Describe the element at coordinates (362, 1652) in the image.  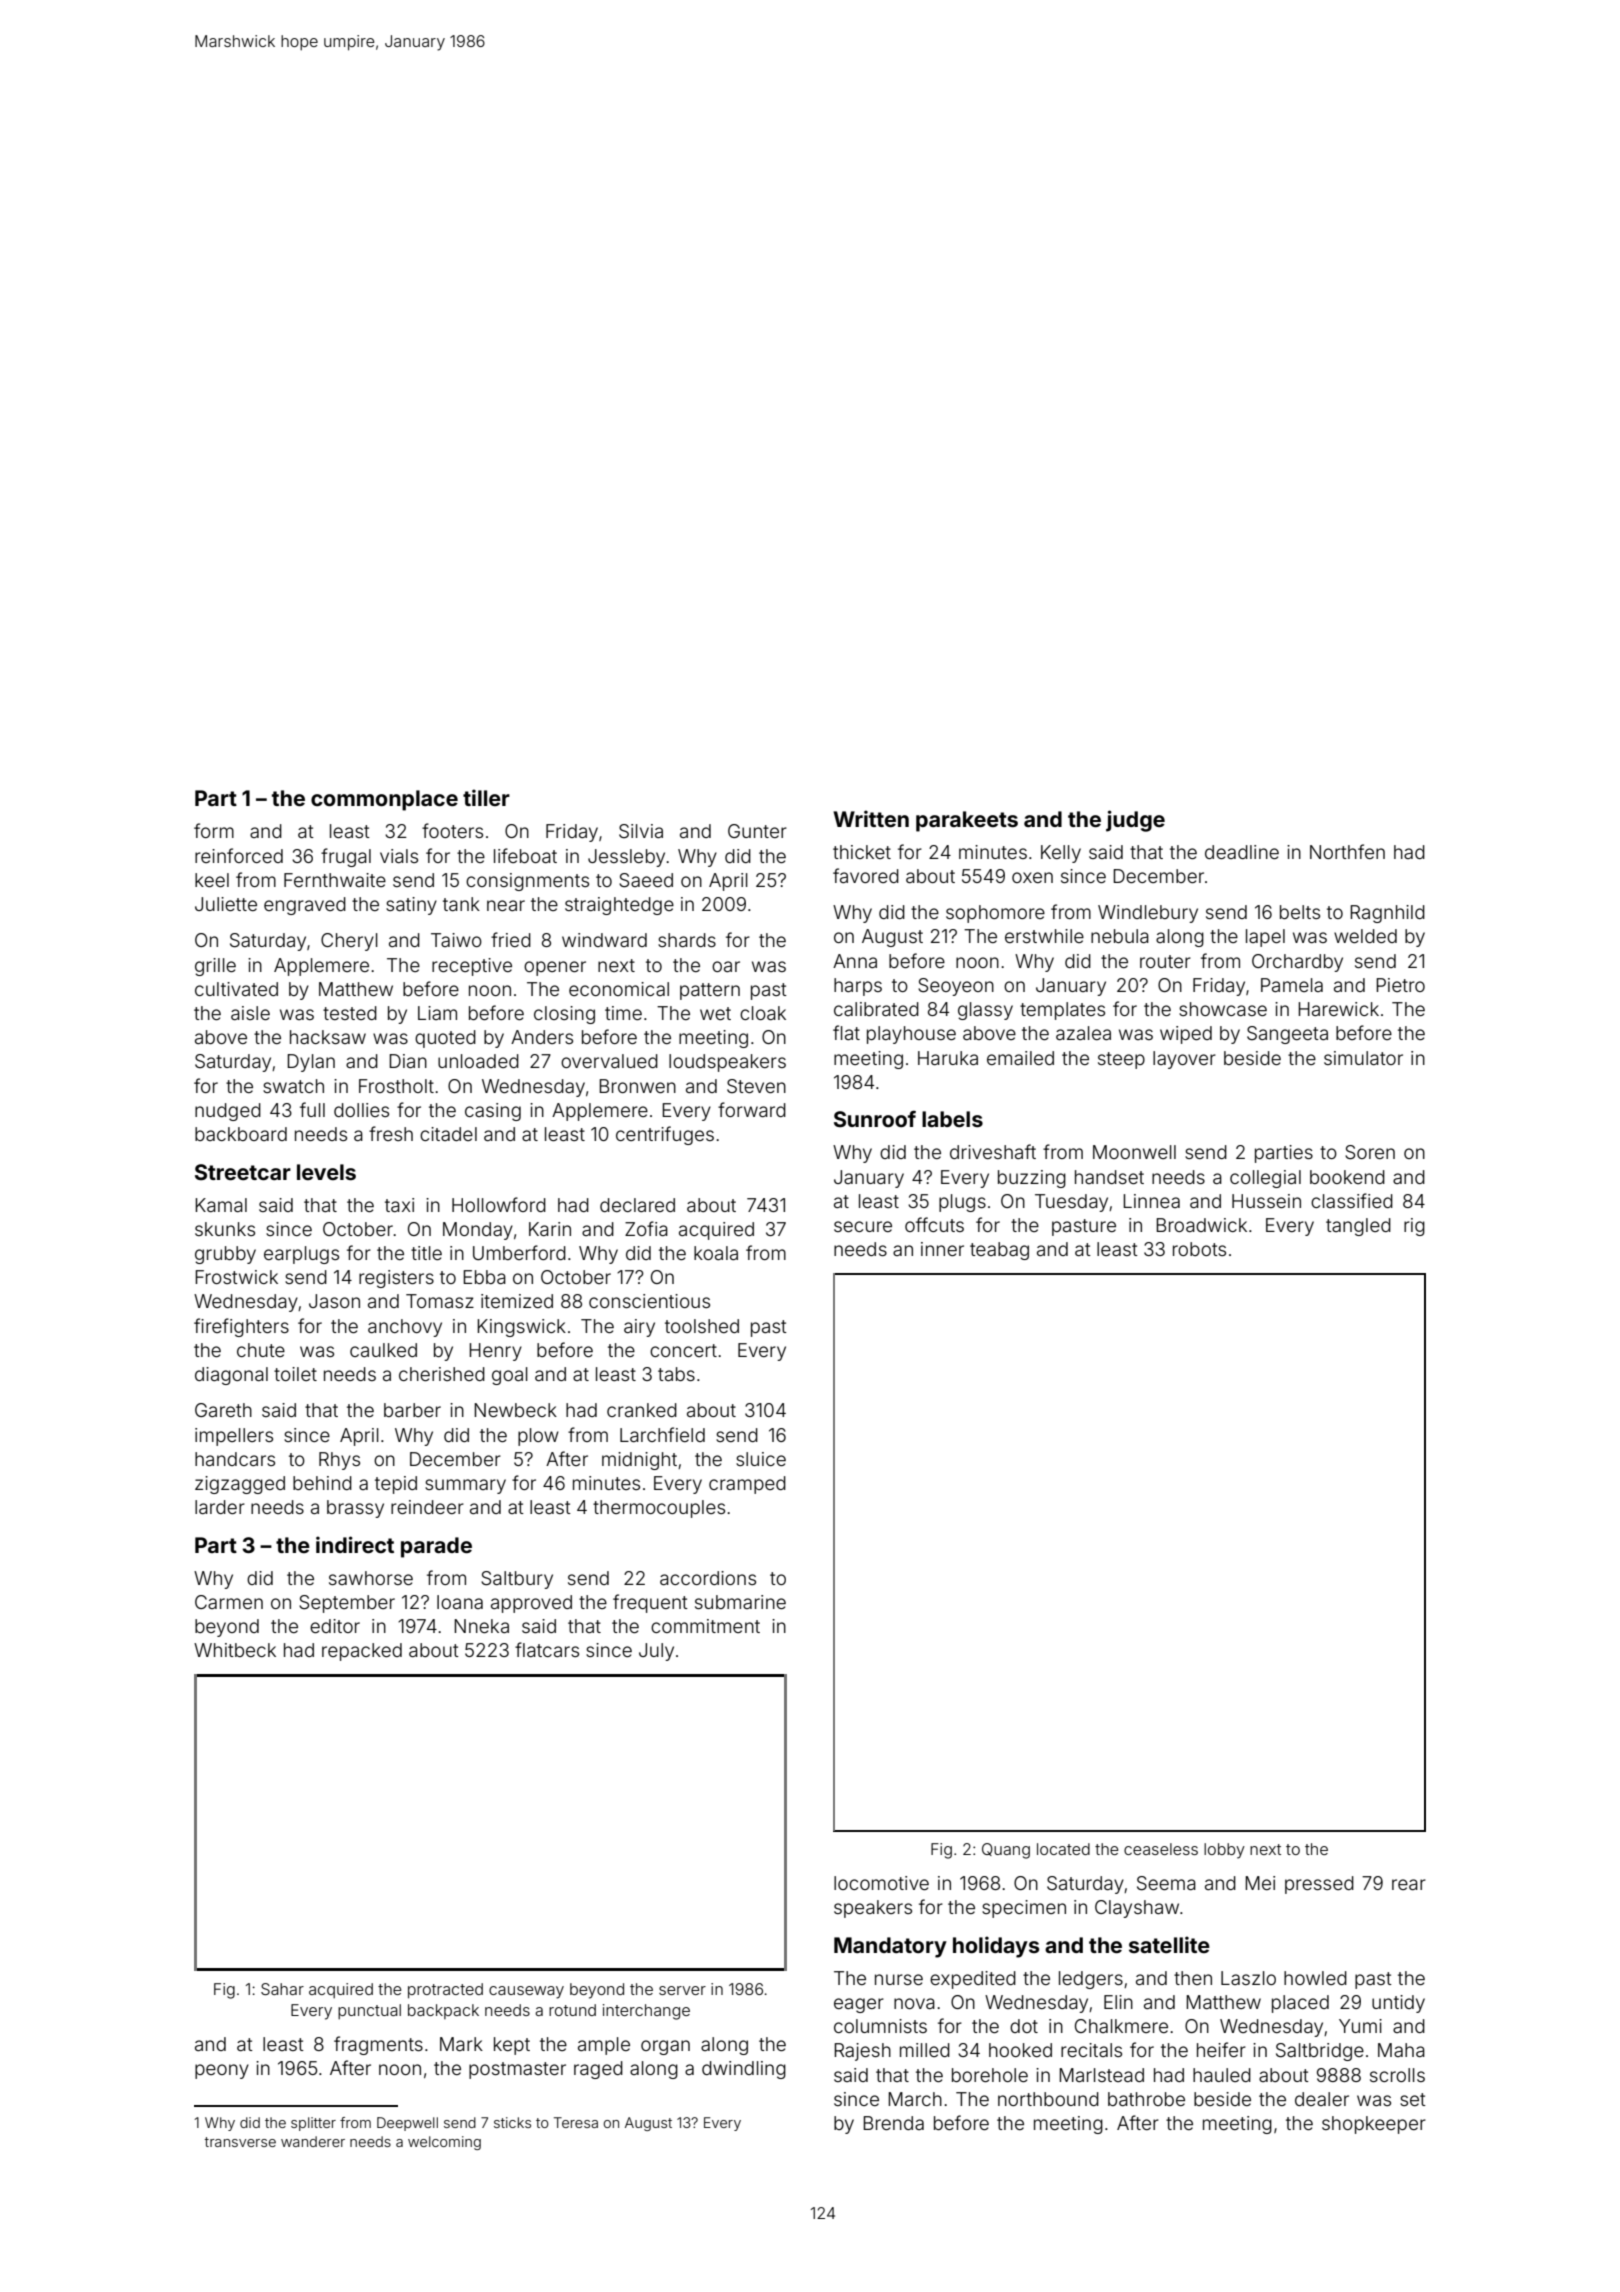
I see `repacked` at that location.
